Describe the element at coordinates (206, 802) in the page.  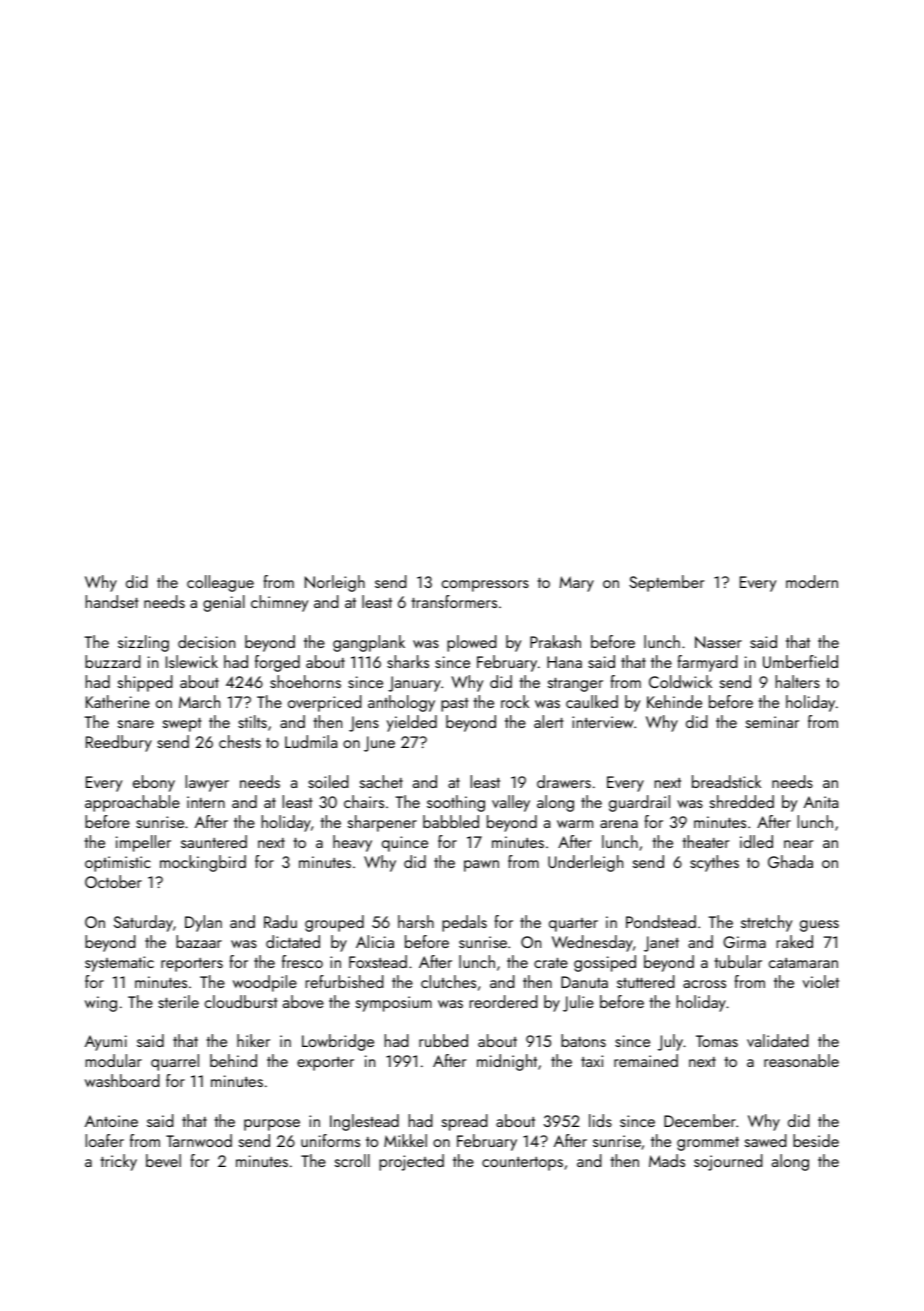
I see `intern` at that location.
